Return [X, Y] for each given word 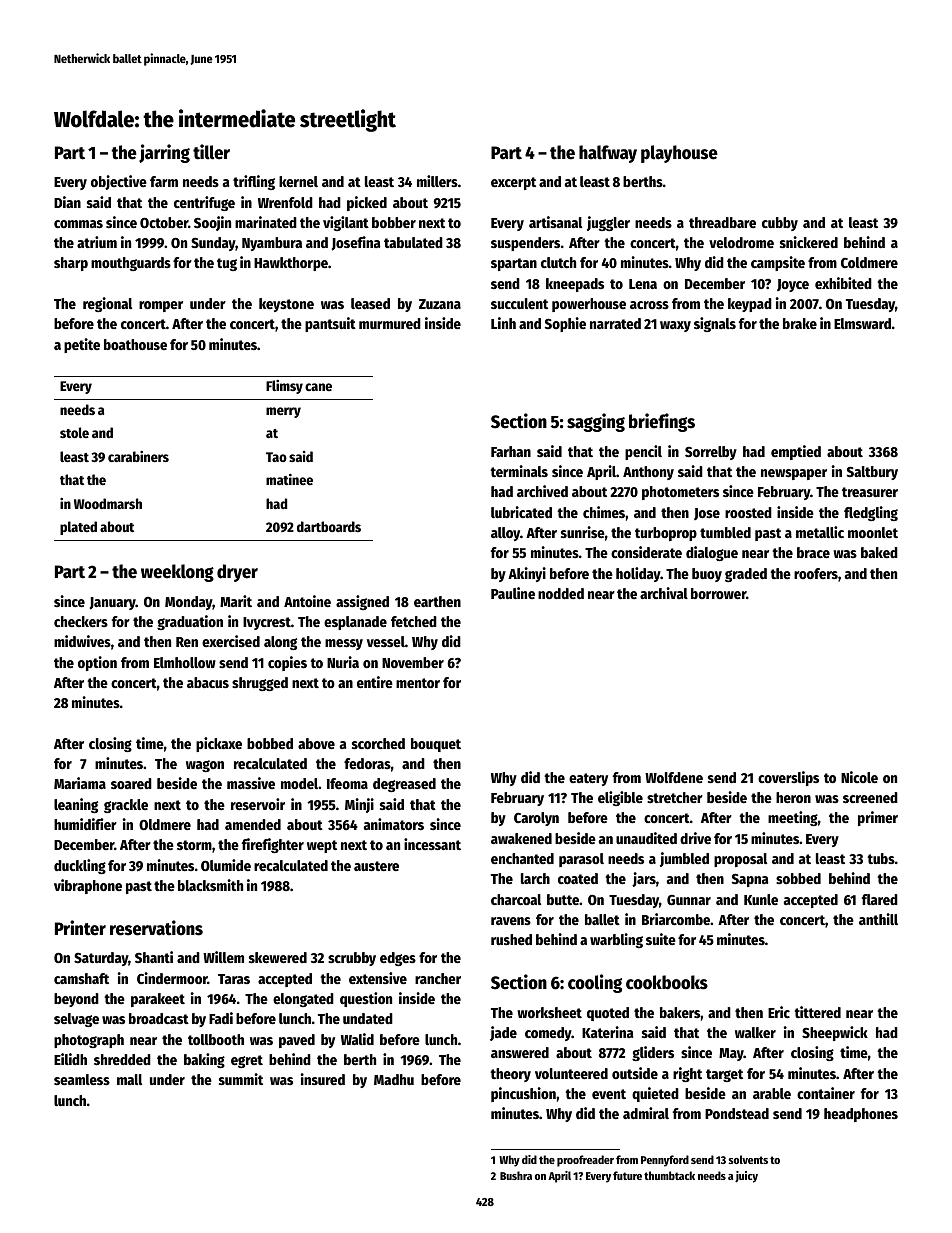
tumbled [725, 532]
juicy [746, 1177]
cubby [780, 224]
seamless [82, 1079]
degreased [404, 785]
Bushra [516, 1175]
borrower [718, 593]
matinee [289, 479]
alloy [505, 534]
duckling [80, 866]
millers [437, 181]
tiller [211, 152]
